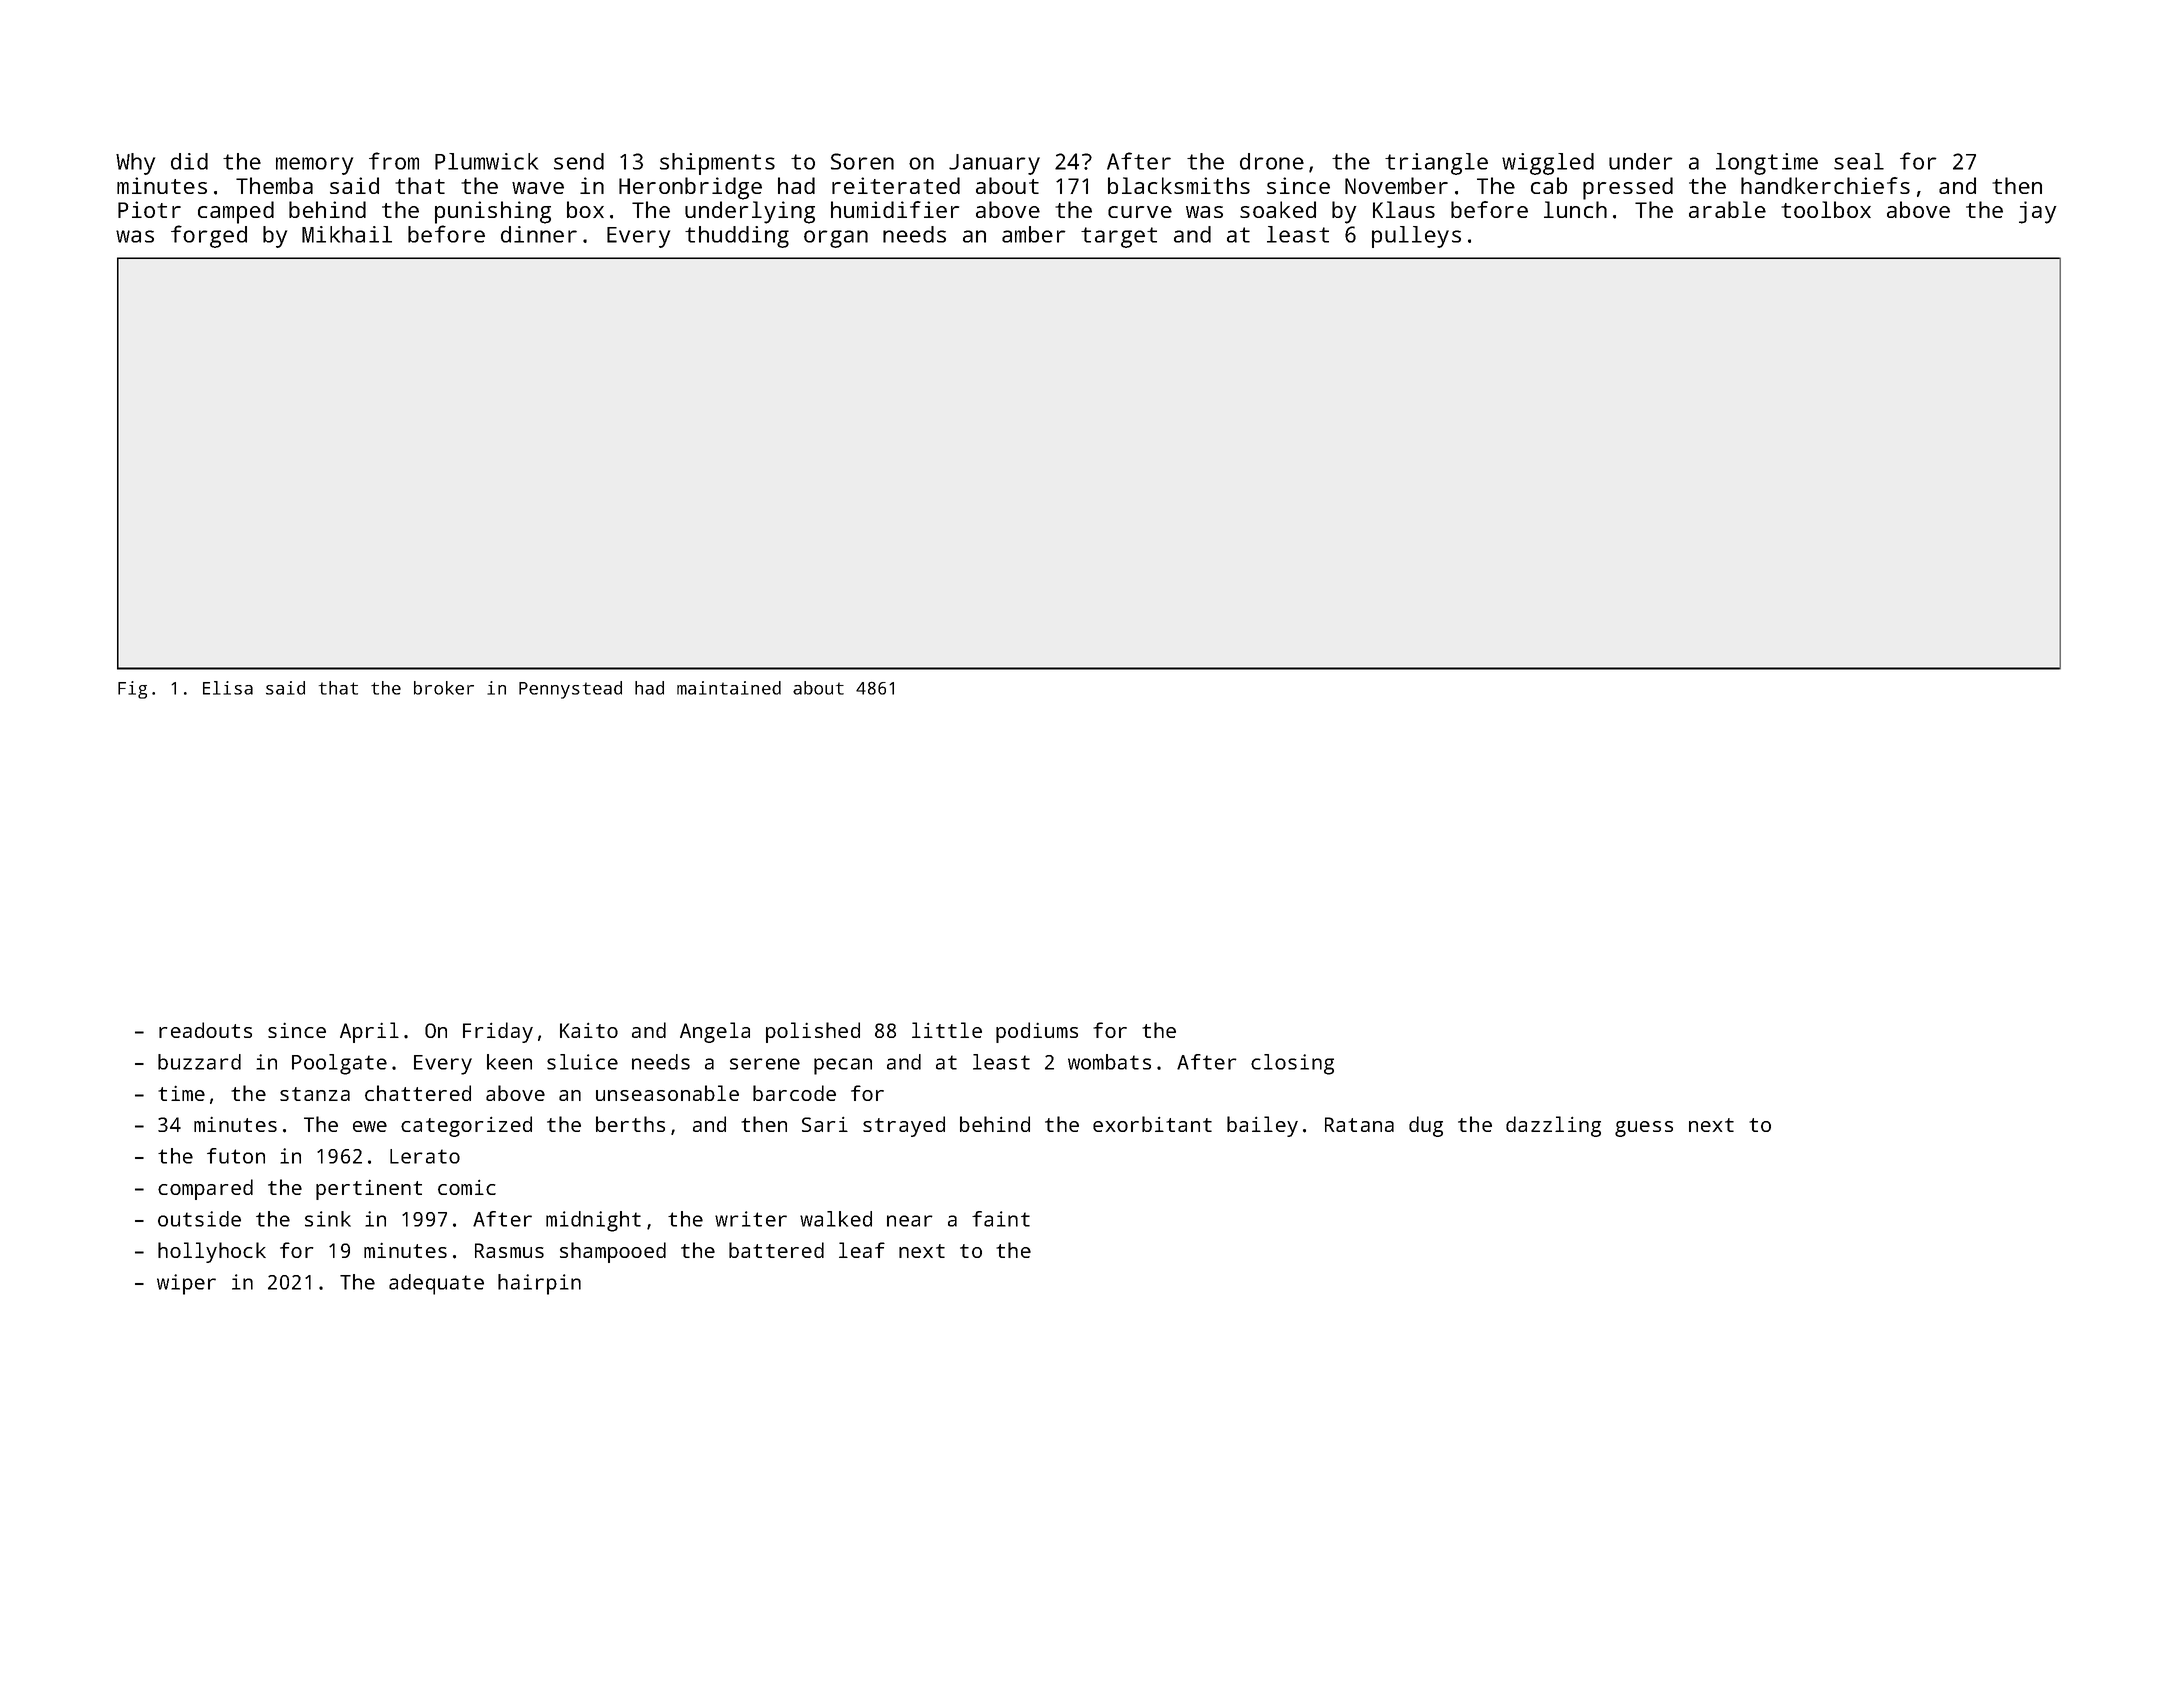  Describe the element at coordinates (369, 1032) in the page. I see `April` at that location.
